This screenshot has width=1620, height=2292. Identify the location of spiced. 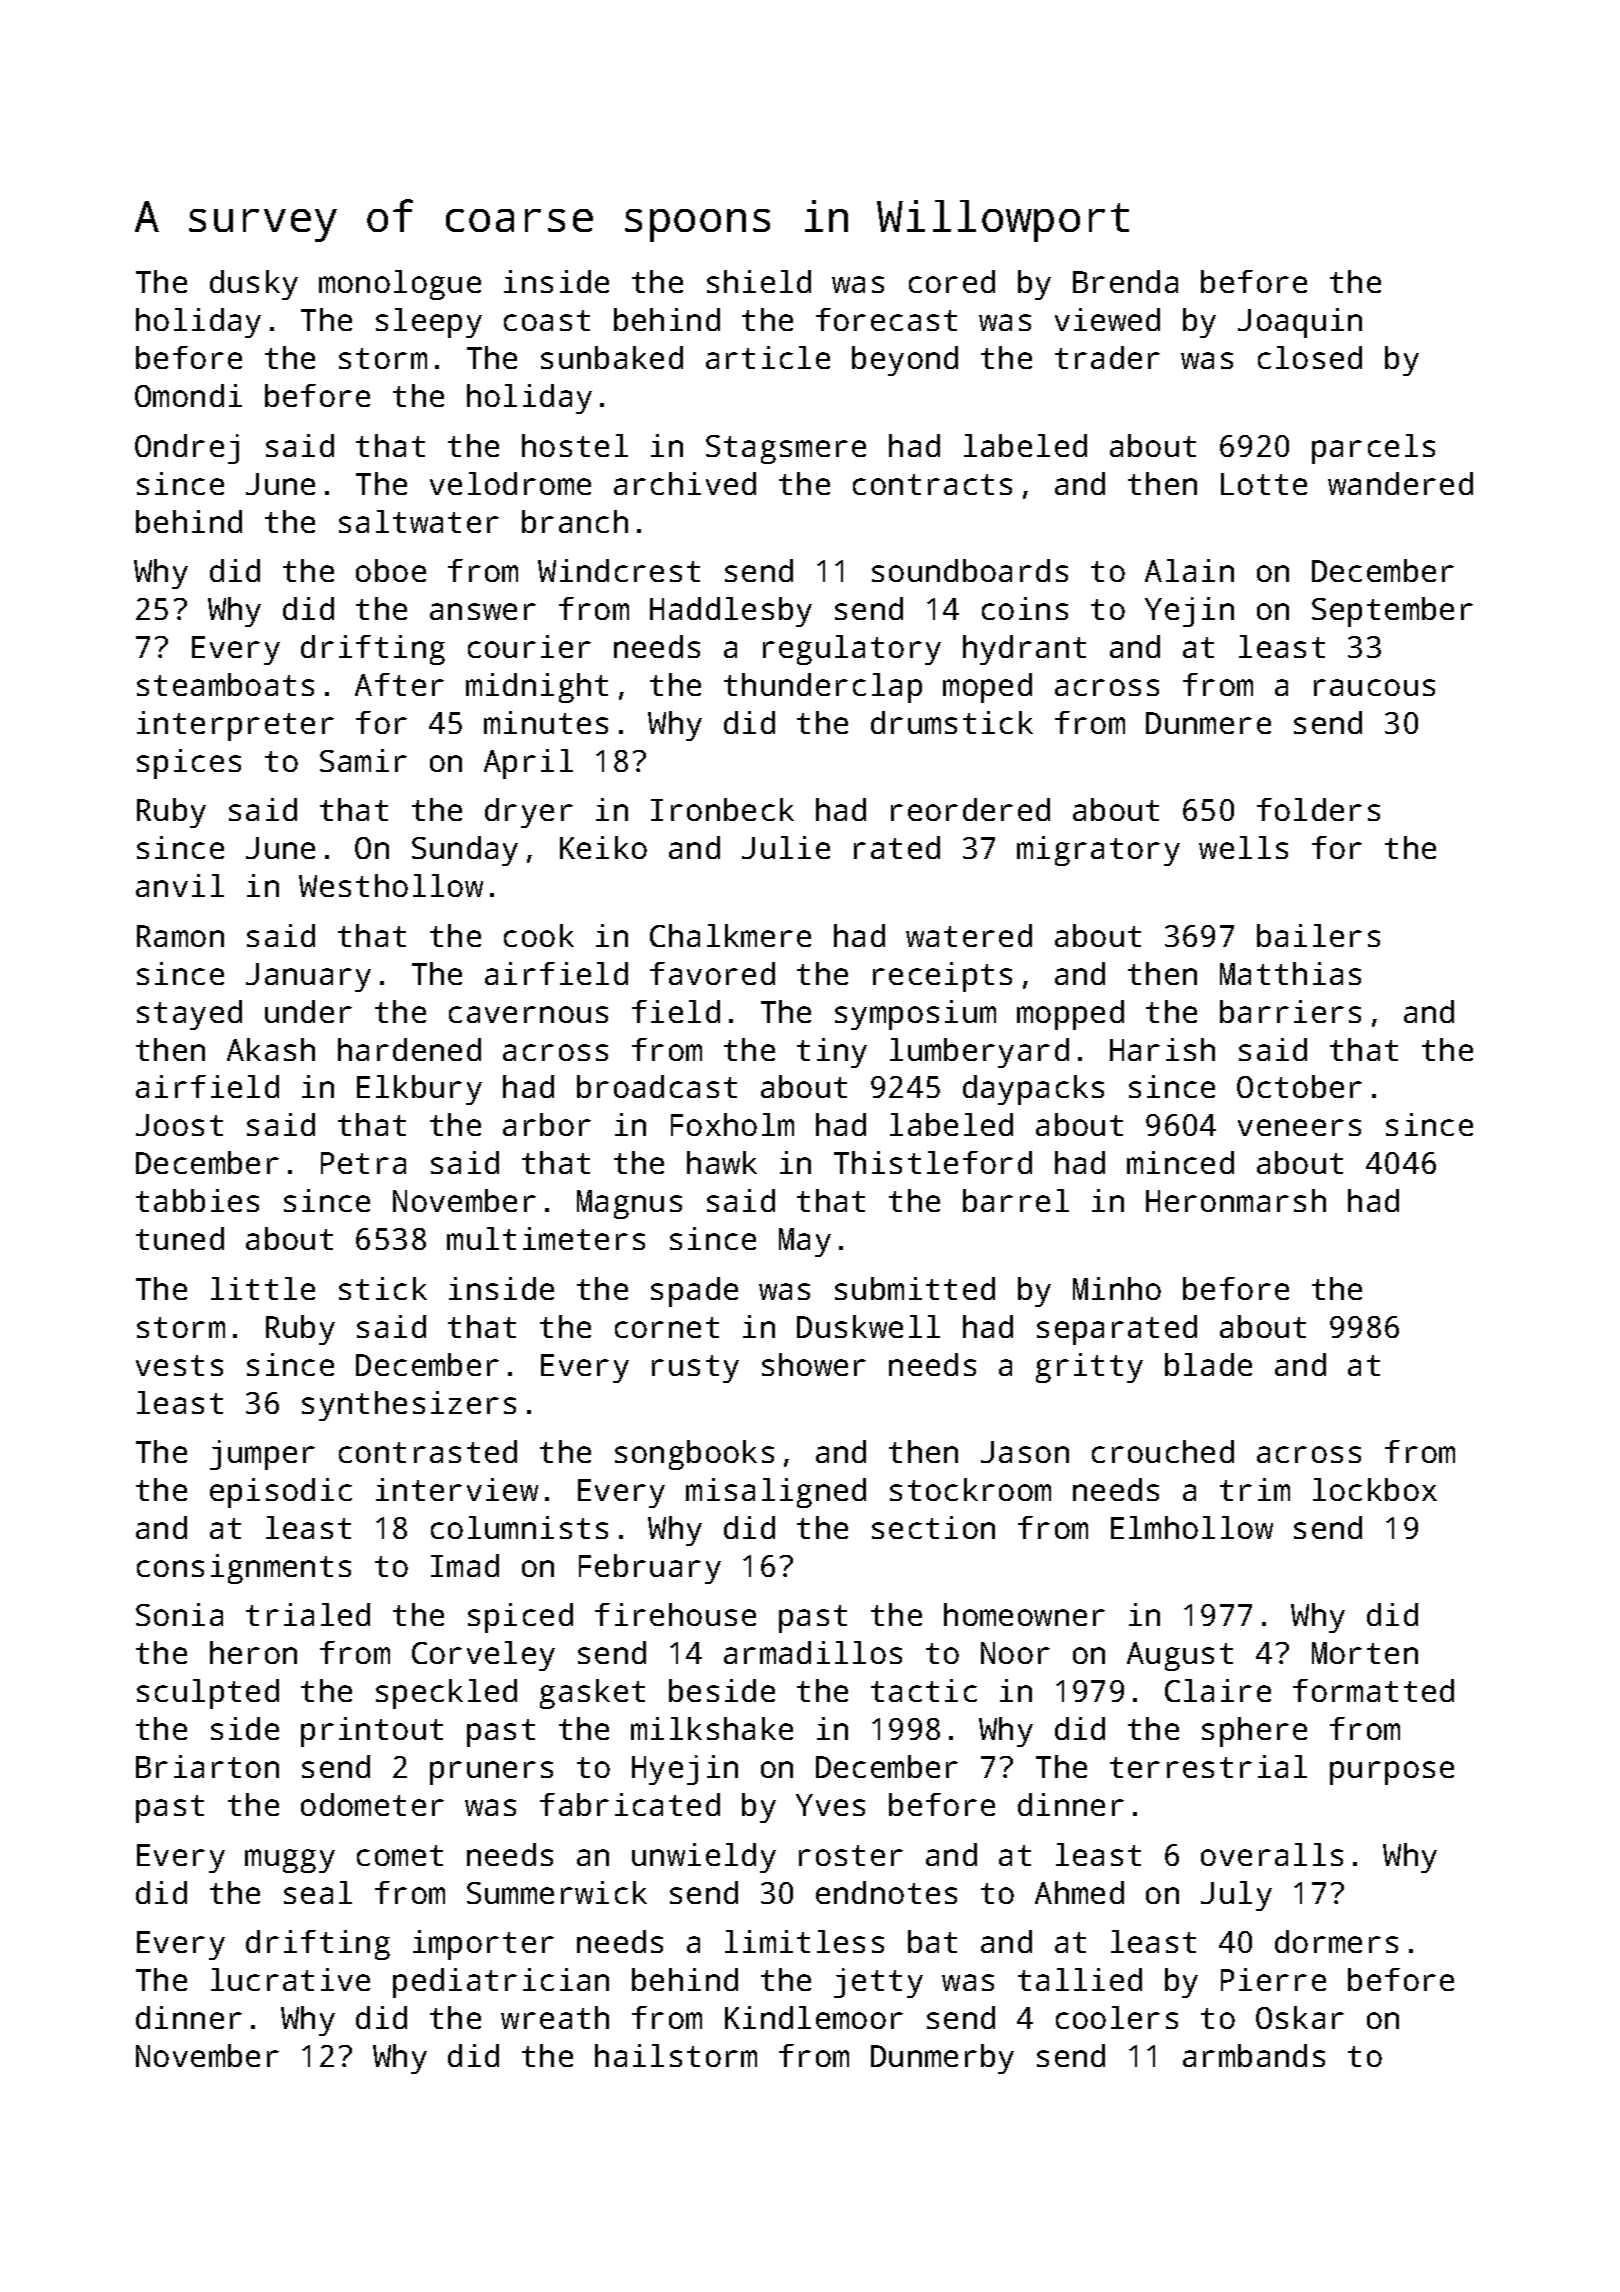
(520, 1618).
